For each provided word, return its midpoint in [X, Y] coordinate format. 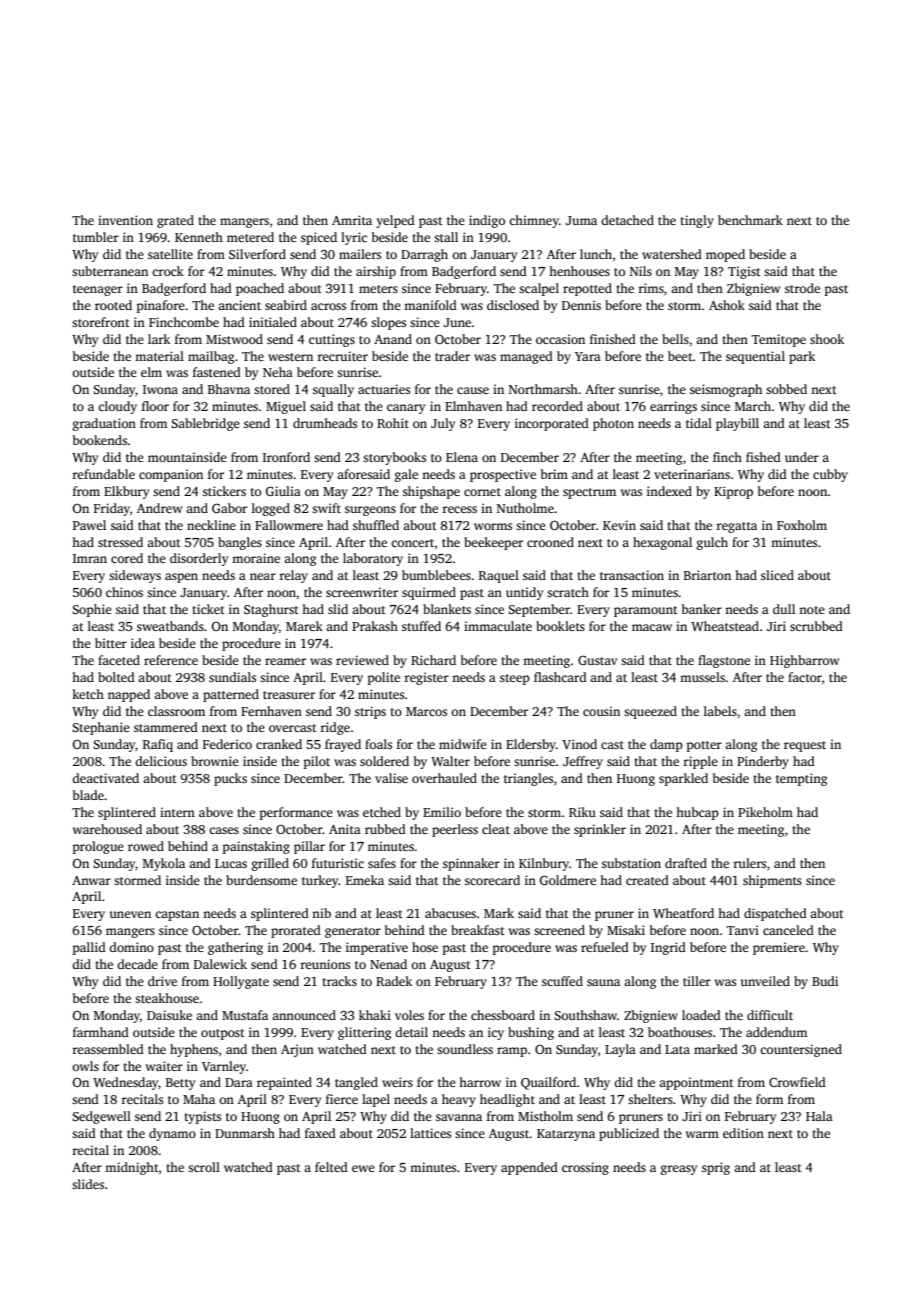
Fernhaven [271, 711]
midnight [132, 1168]
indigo [487, 221]
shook [827, 339]
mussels [702, 677]
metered [250, 237]
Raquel [499, 576]
